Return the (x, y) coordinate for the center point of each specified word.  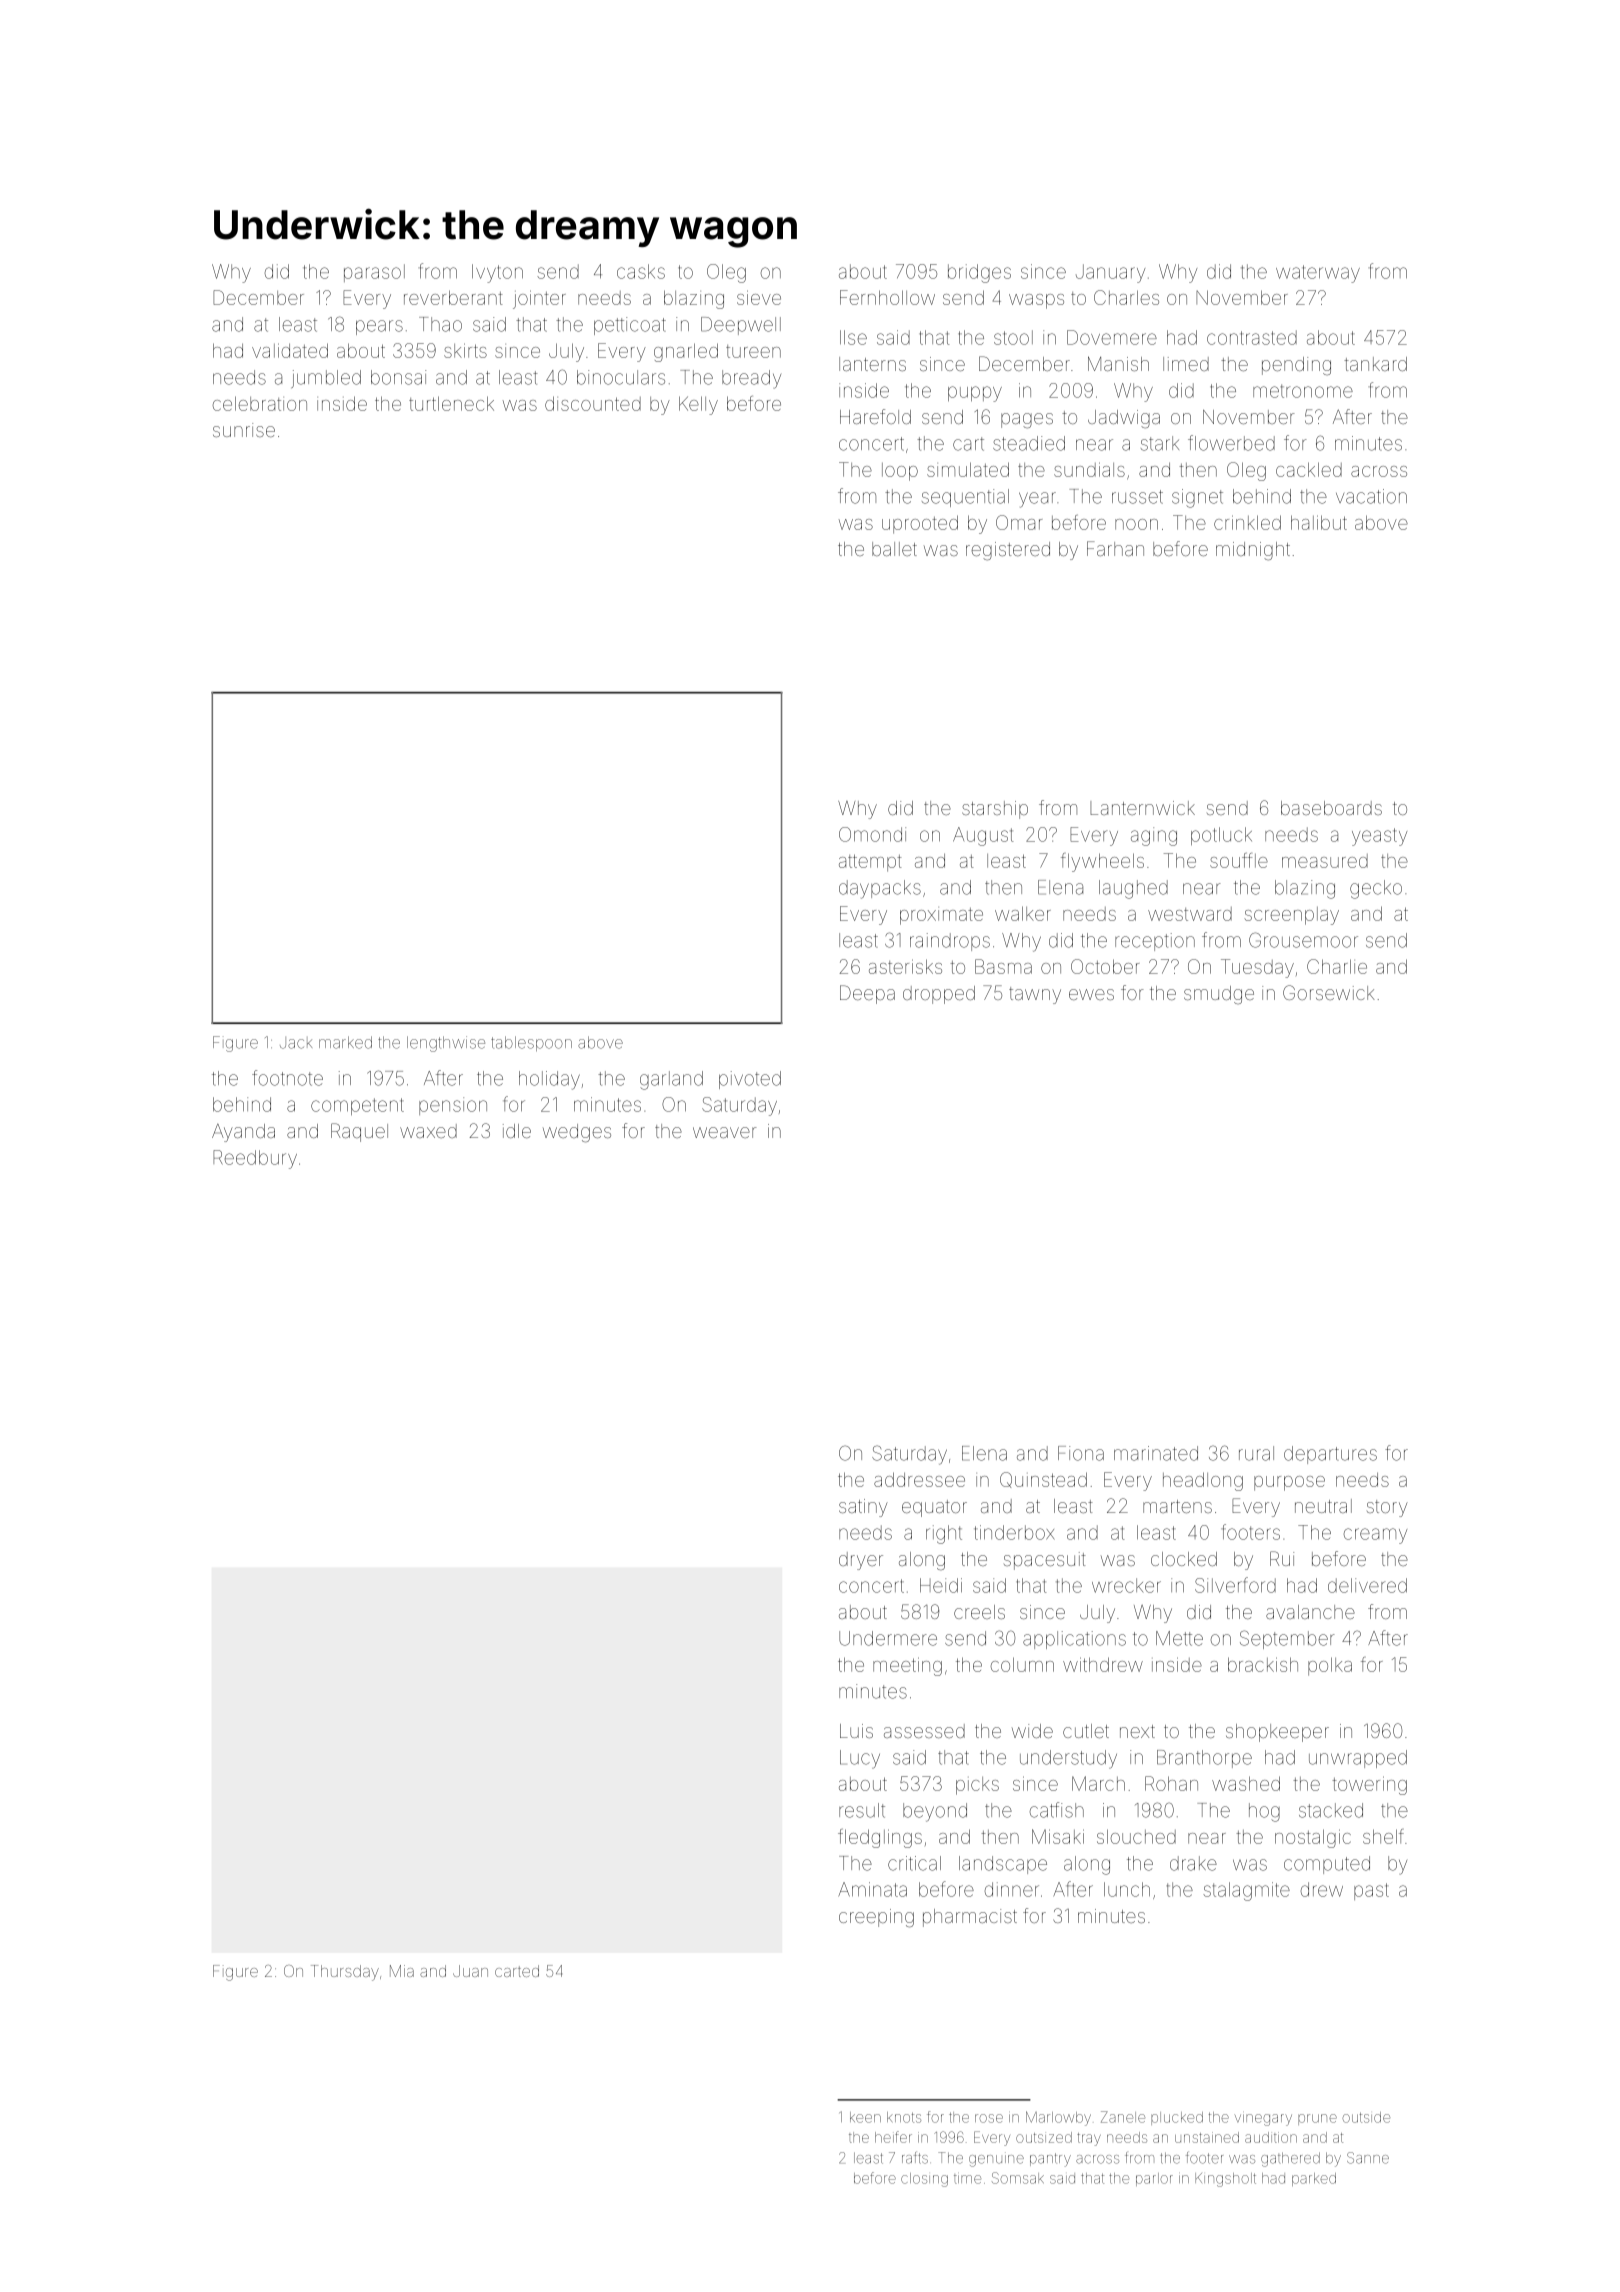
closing (924, 2180)
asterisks (905, 966)
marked (345, 1042)
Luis (856, 1731)
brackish (1263, 1664)
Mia (402, 1971)
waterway (1318, 274)
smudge (1219, 995)
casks (641, 271)
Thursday (345, 1973)
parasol (374, 273)
